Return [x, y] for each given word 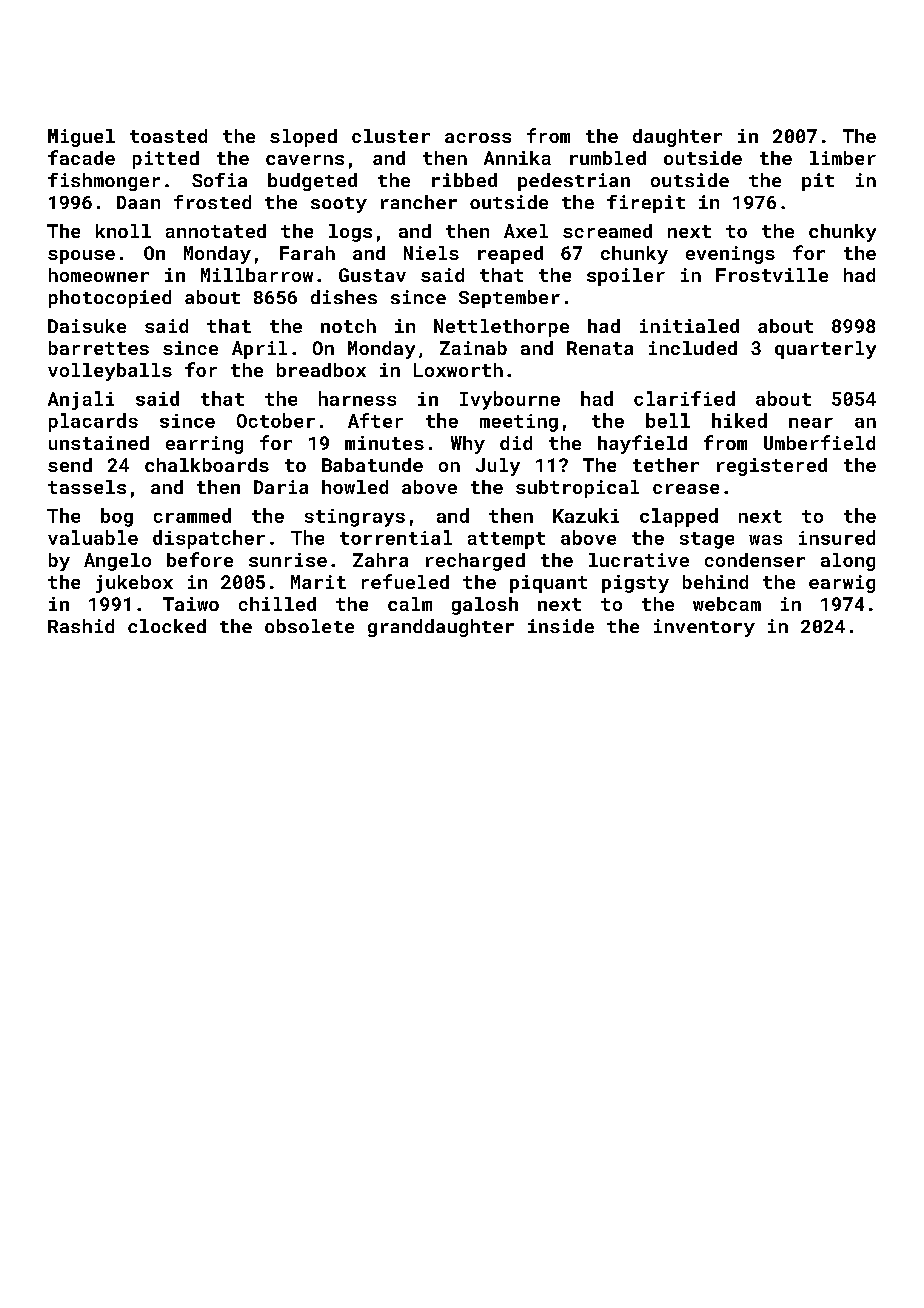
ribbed [464, 180]
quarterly [825, 350]
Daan [138, 202]
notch [348, 326]
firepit [646, 204]
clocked [167, 626]
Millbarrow [257, 275]
